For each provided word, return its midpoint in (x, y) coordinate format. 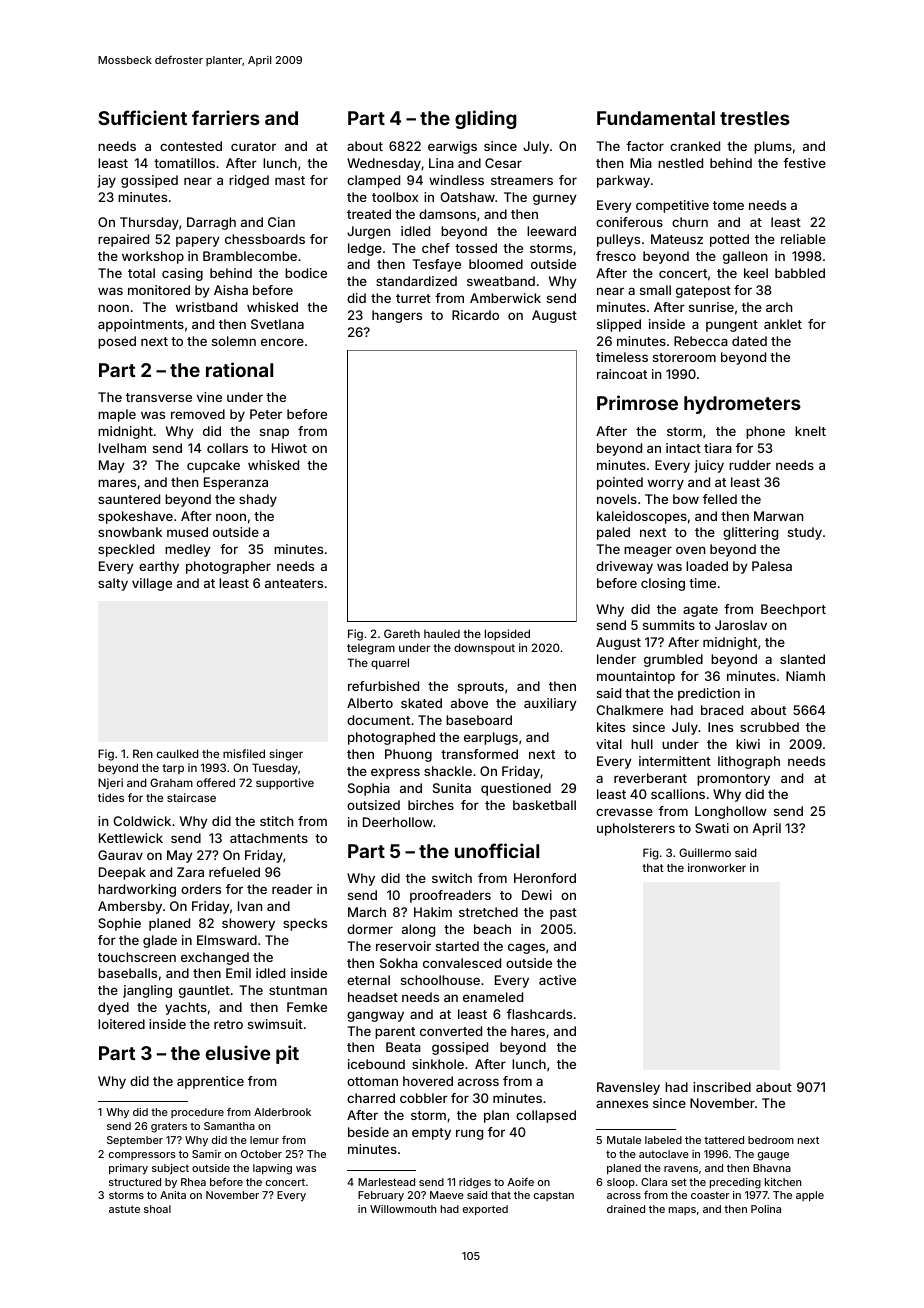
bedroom (771, 1140)
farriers (226, 117)
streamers (522, 180)
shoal (157, 1209)
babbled (800, 273)
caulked (178, 753)
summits (669, 625)
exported (485, 1210)
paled (613, 533)
